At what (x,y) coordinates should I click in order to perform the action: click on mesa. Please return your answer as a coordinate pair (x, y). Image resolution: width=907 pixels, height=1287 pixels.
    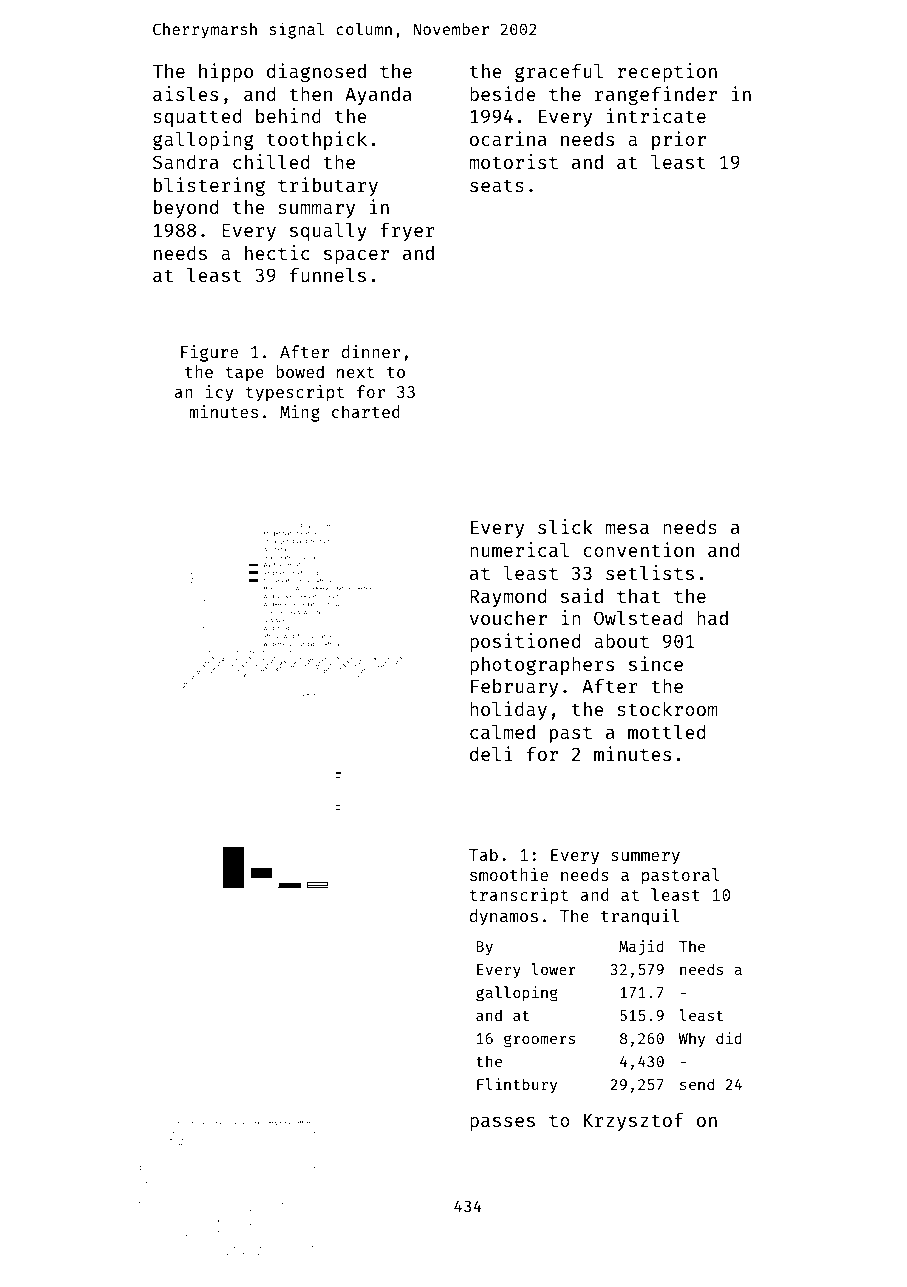
    Looking at the image, I should click on (627, 529).
